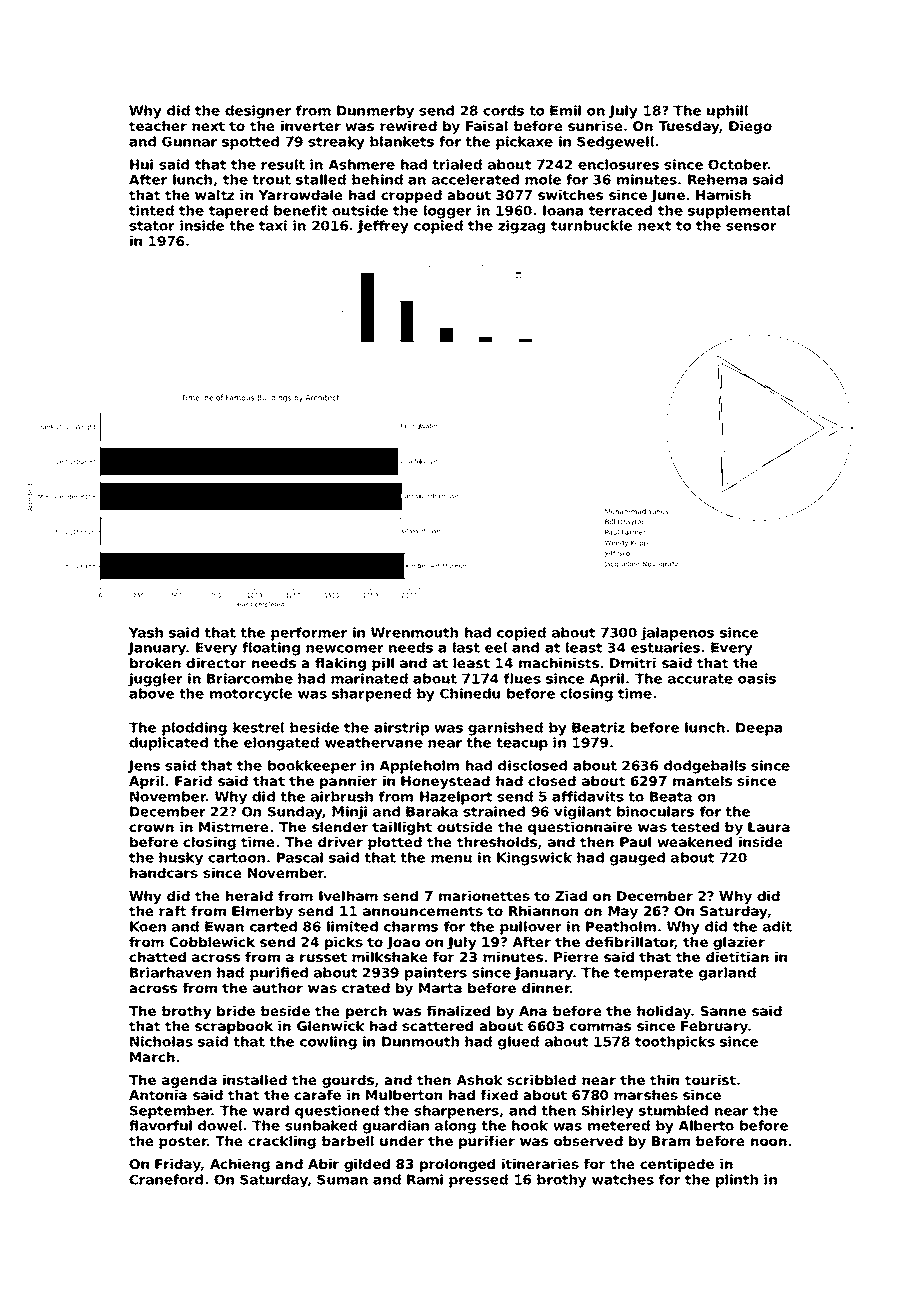 Image resolution: width=924 pixels, height=1314 pixels. What do you see at coordinates (414, 632) in the document?
I see `Wrenmouth` at bounding box center [414, 632].
